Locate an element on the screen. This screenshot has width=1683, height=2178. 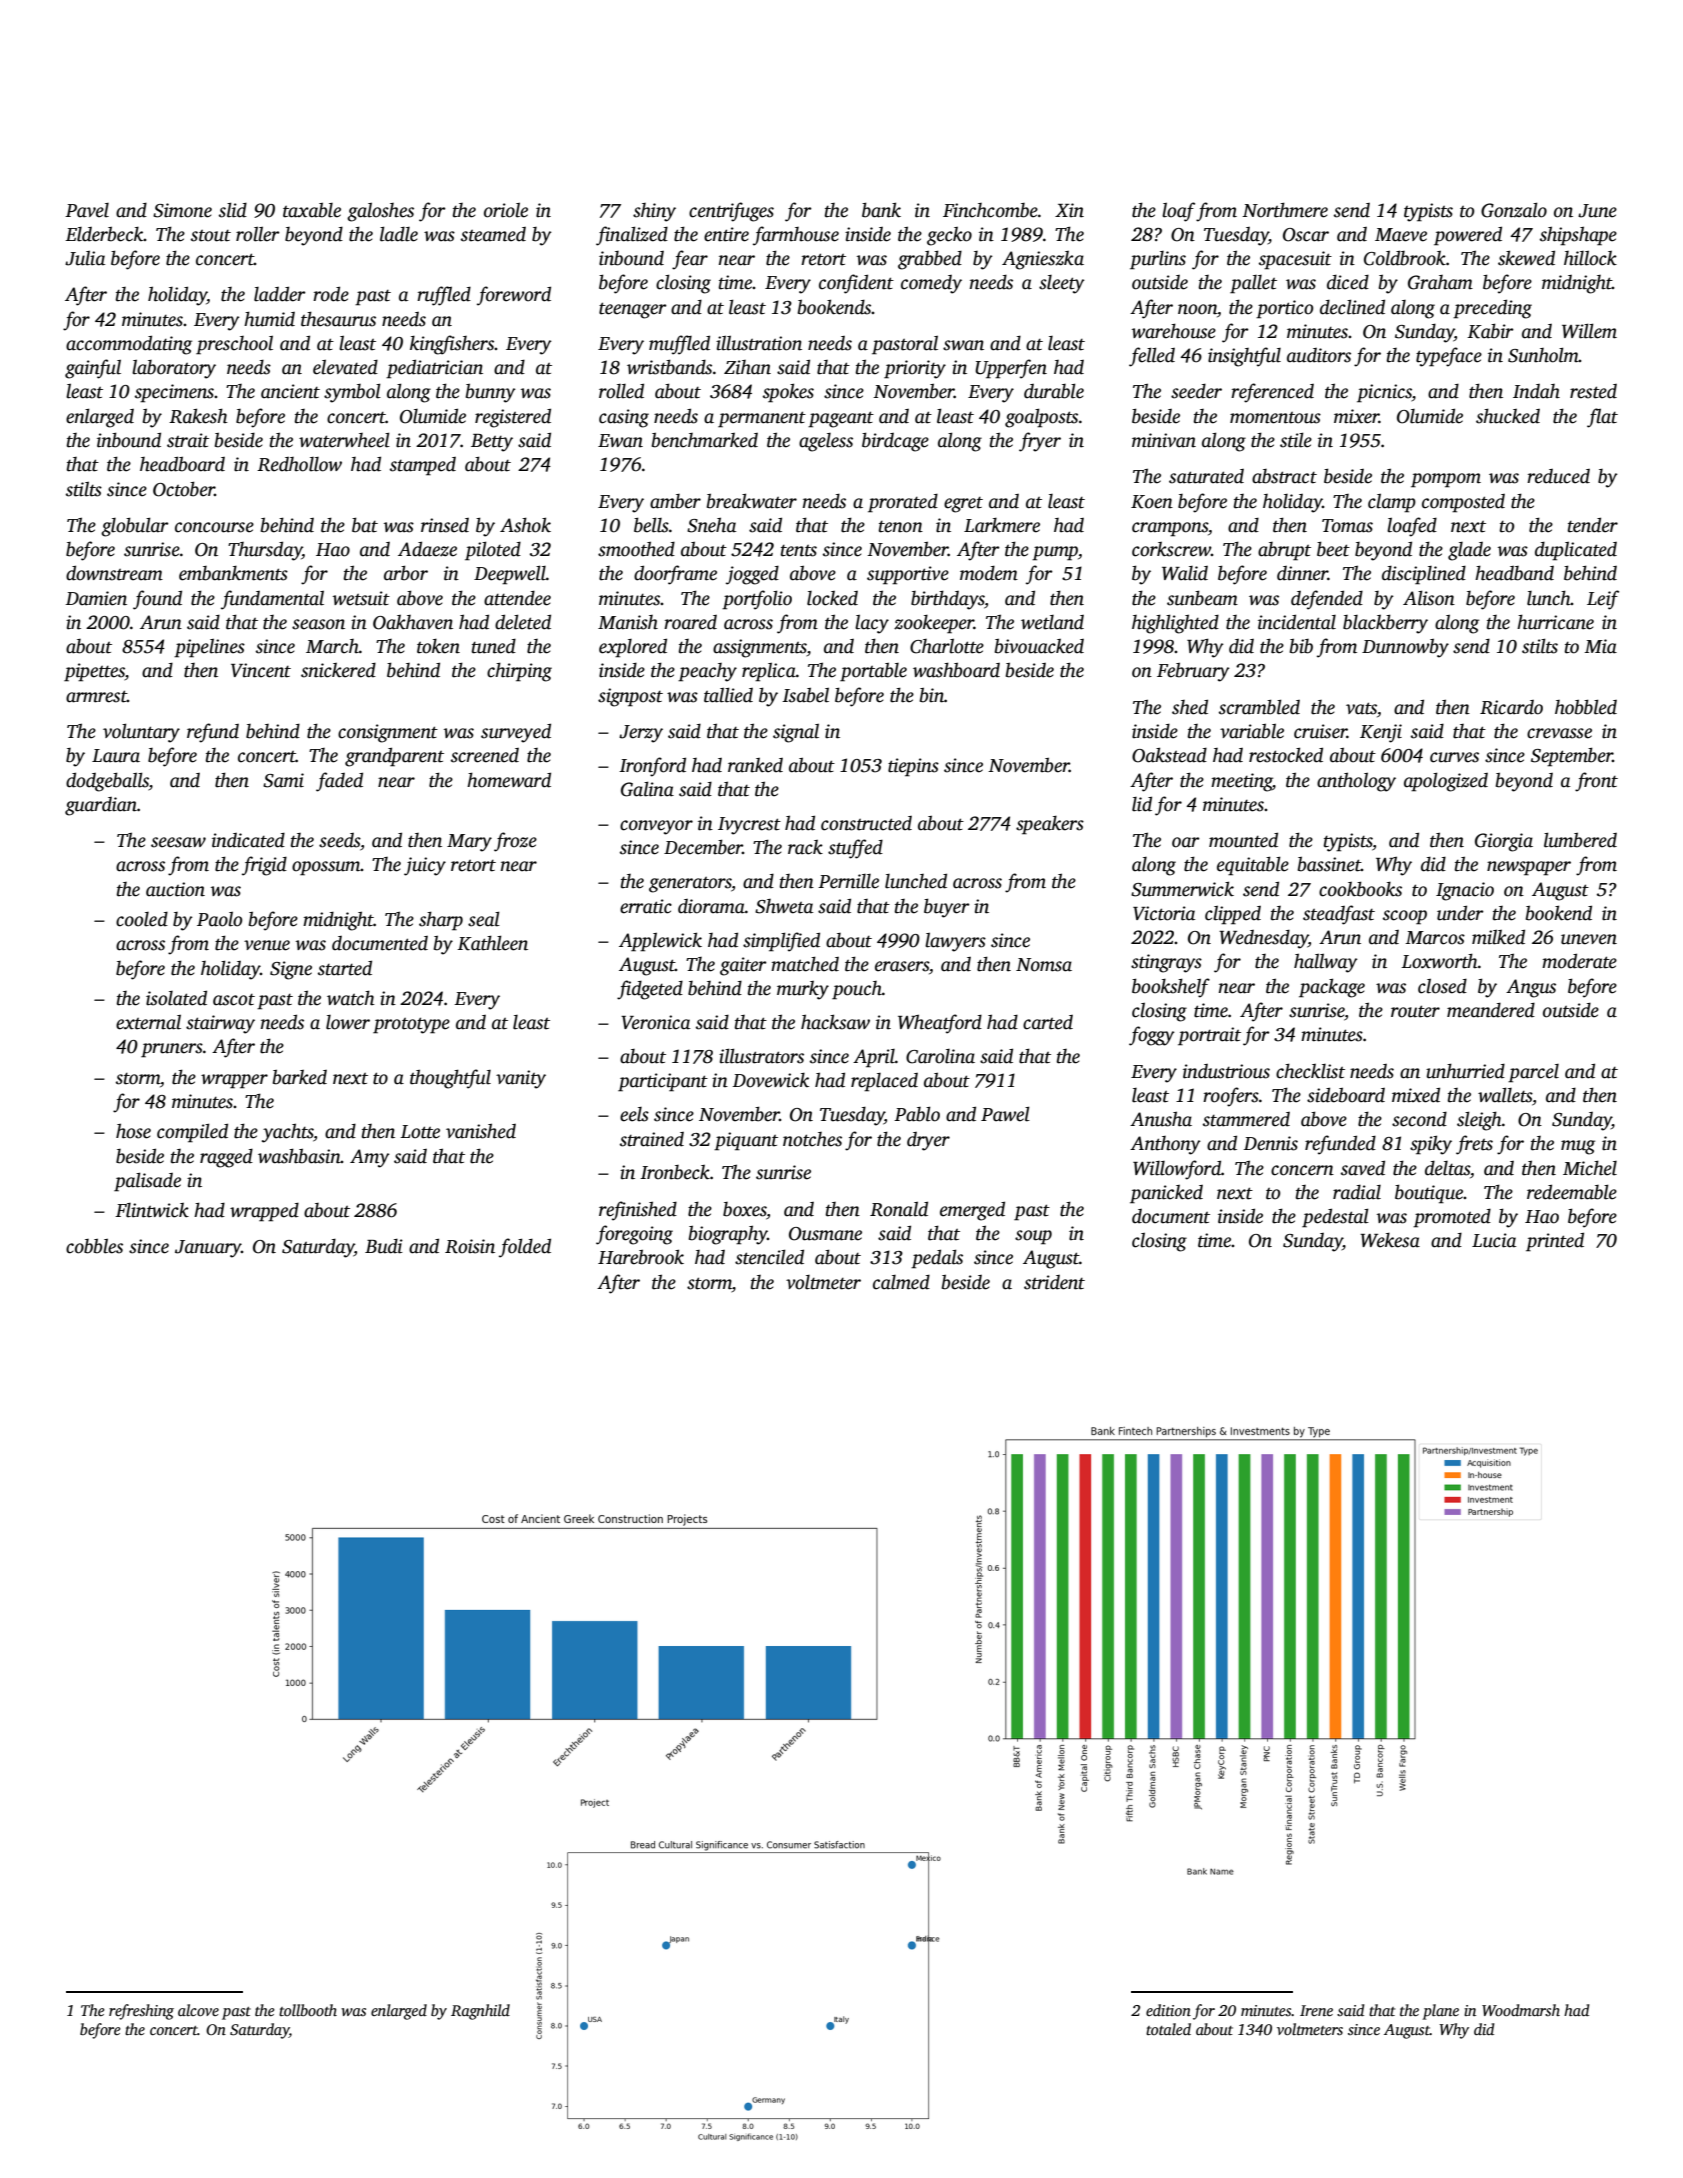
edition is located at coordinates (1168, 2010).
